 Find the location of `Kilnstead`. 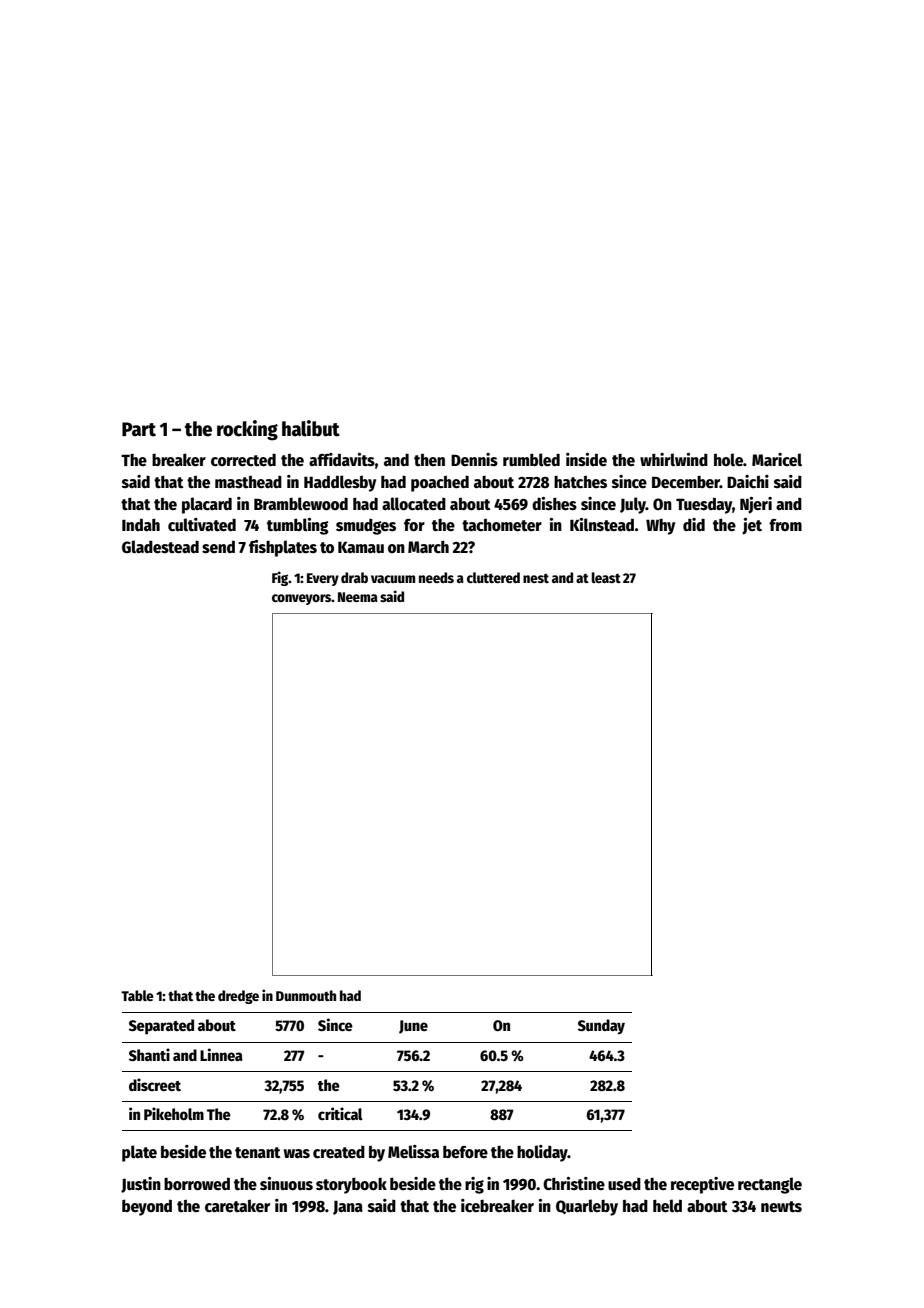

Kilnstead is located at coordinates (602, 524).
